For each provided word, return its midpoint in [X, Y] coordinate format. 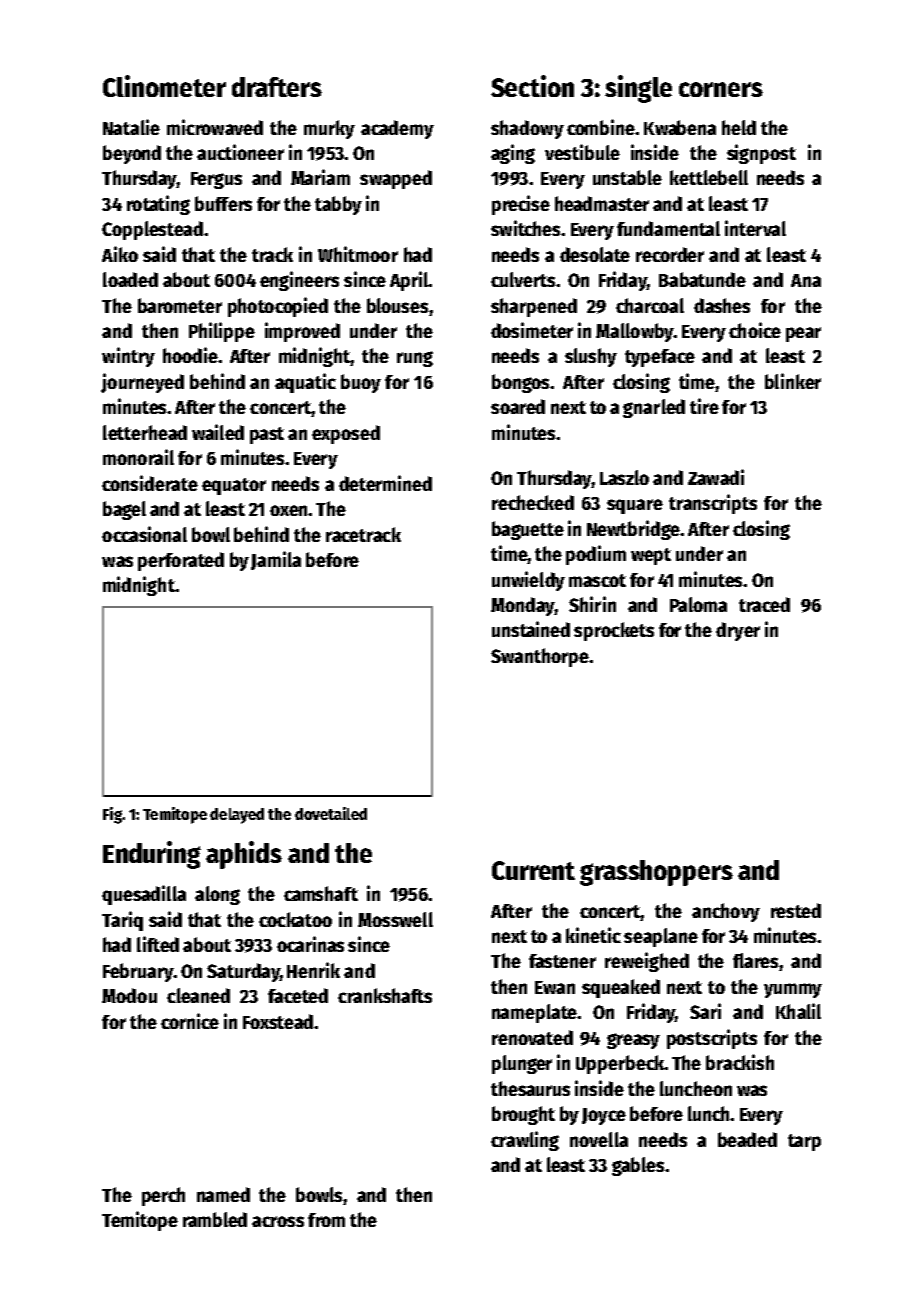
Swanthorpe [540, 657]
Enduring [152, 855]
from [326, 1220]
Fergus [216, 180]
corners [721, 89]
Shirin [592, 604]
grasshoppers [656, 873]
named [223, 1194]
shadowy [527, 129]
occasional [144, 534]
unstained [531, 629]
